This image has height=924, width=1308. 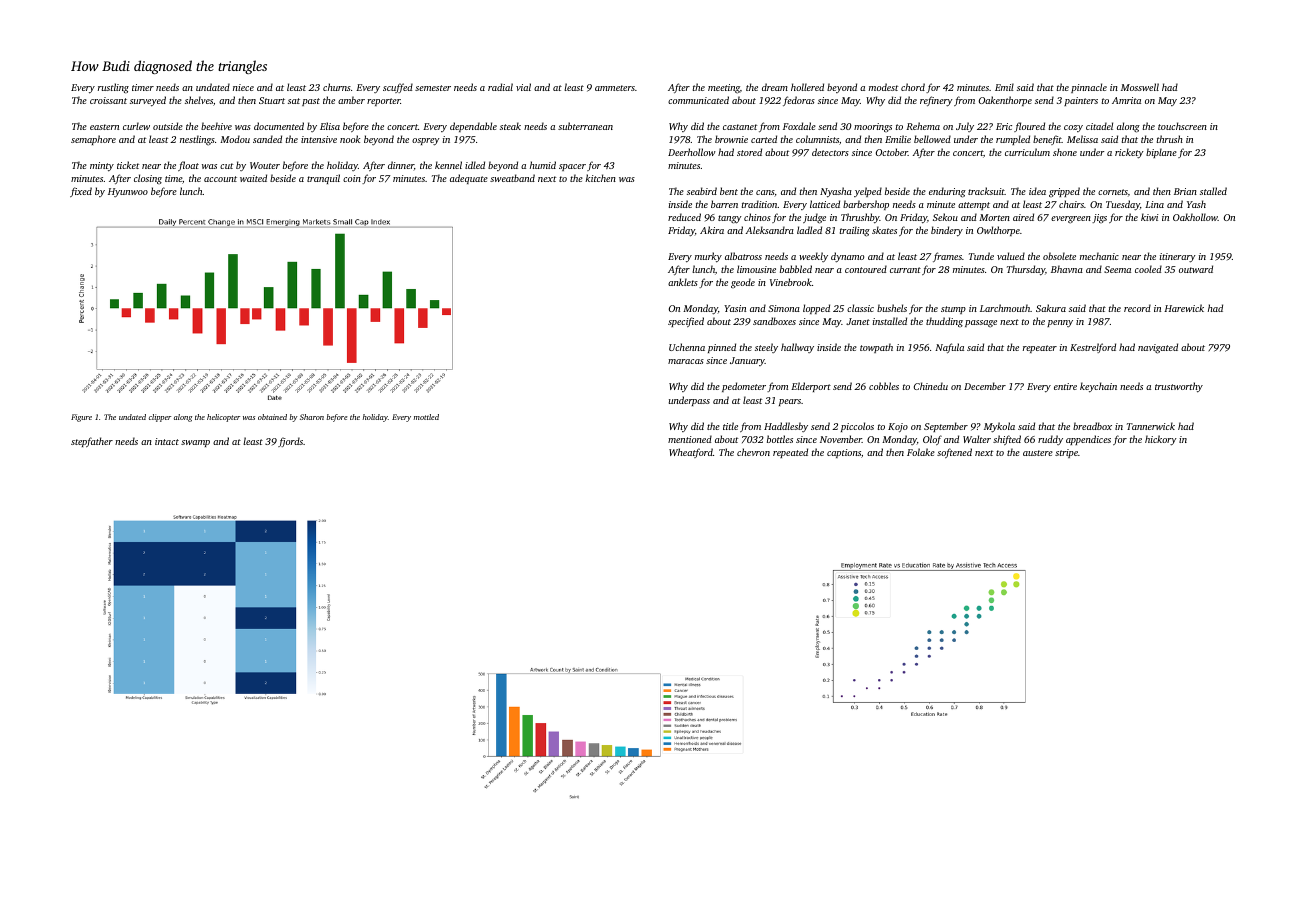 What do you see at coordinates (323, 179) in the image?
I see `tranquil` at bounding box center [323, 179].
